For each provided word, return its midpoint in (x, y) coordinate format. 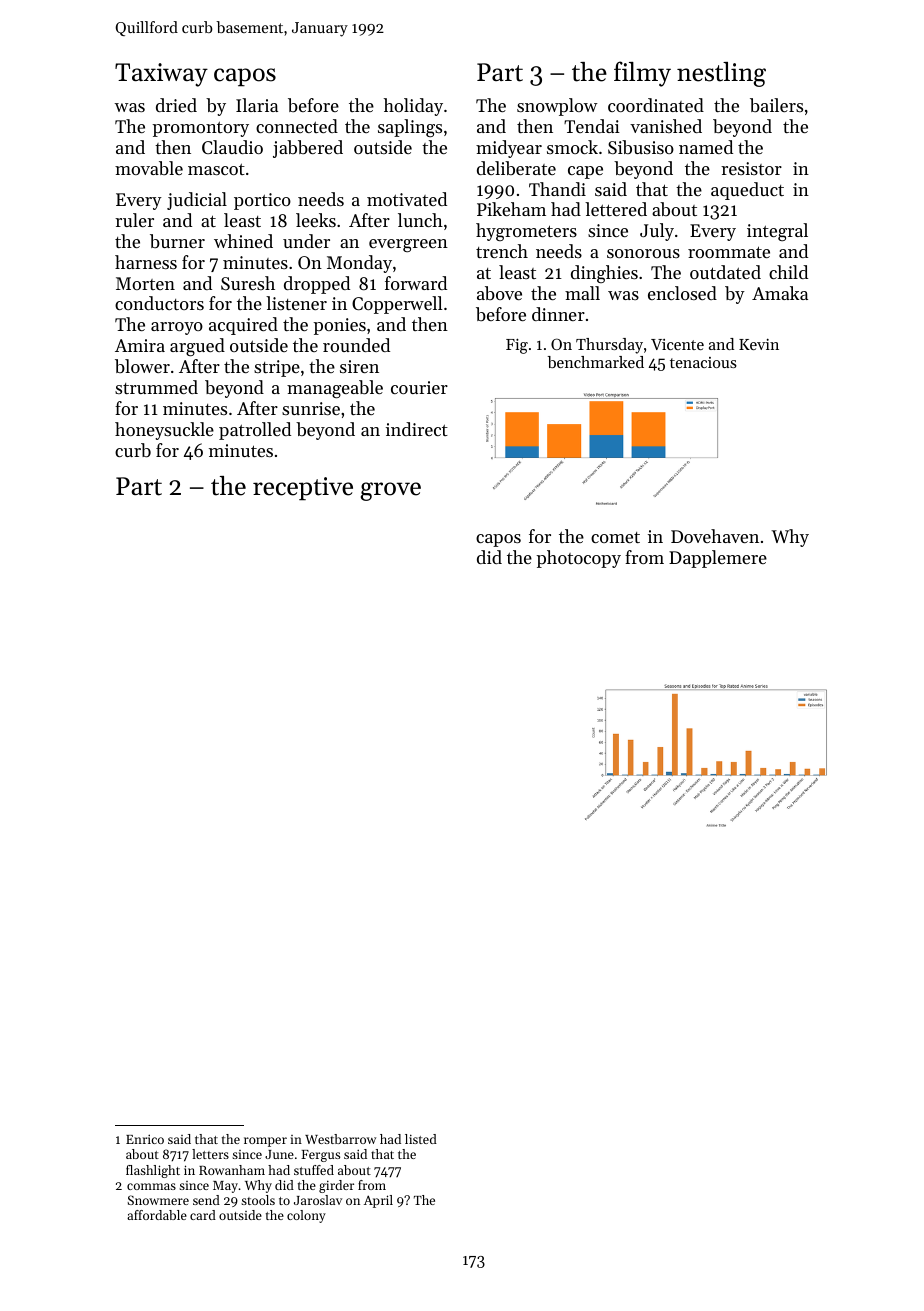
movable (149, 168)
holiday (413, 107)
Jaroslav (318, 1200)
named (706, 147)
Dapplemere (718, 559)
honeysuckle (164, 431)
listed (421, 1139)
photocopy (578, 559)
